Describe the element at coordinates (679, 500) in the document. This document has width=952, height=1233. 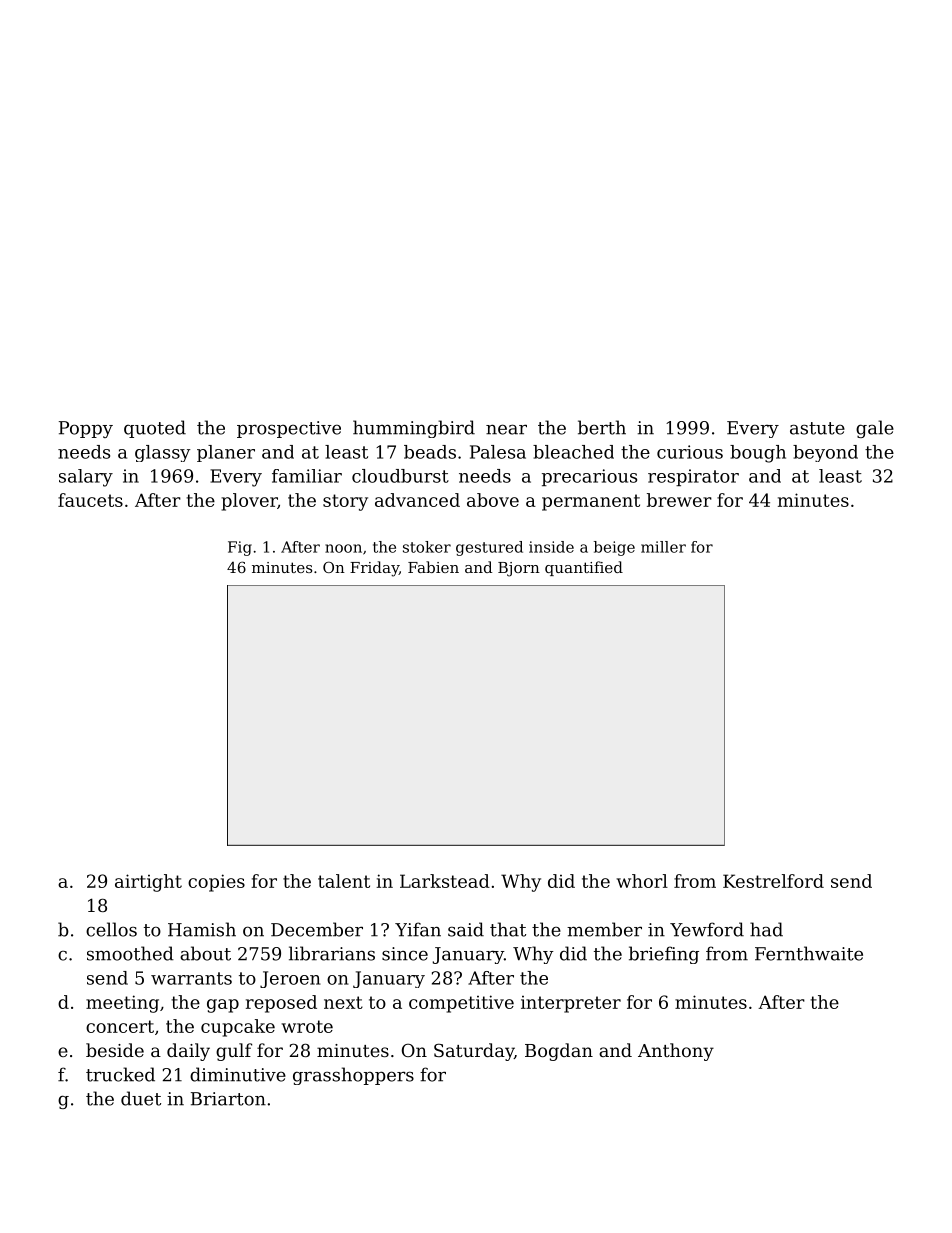
I see `brewer` at that location.
